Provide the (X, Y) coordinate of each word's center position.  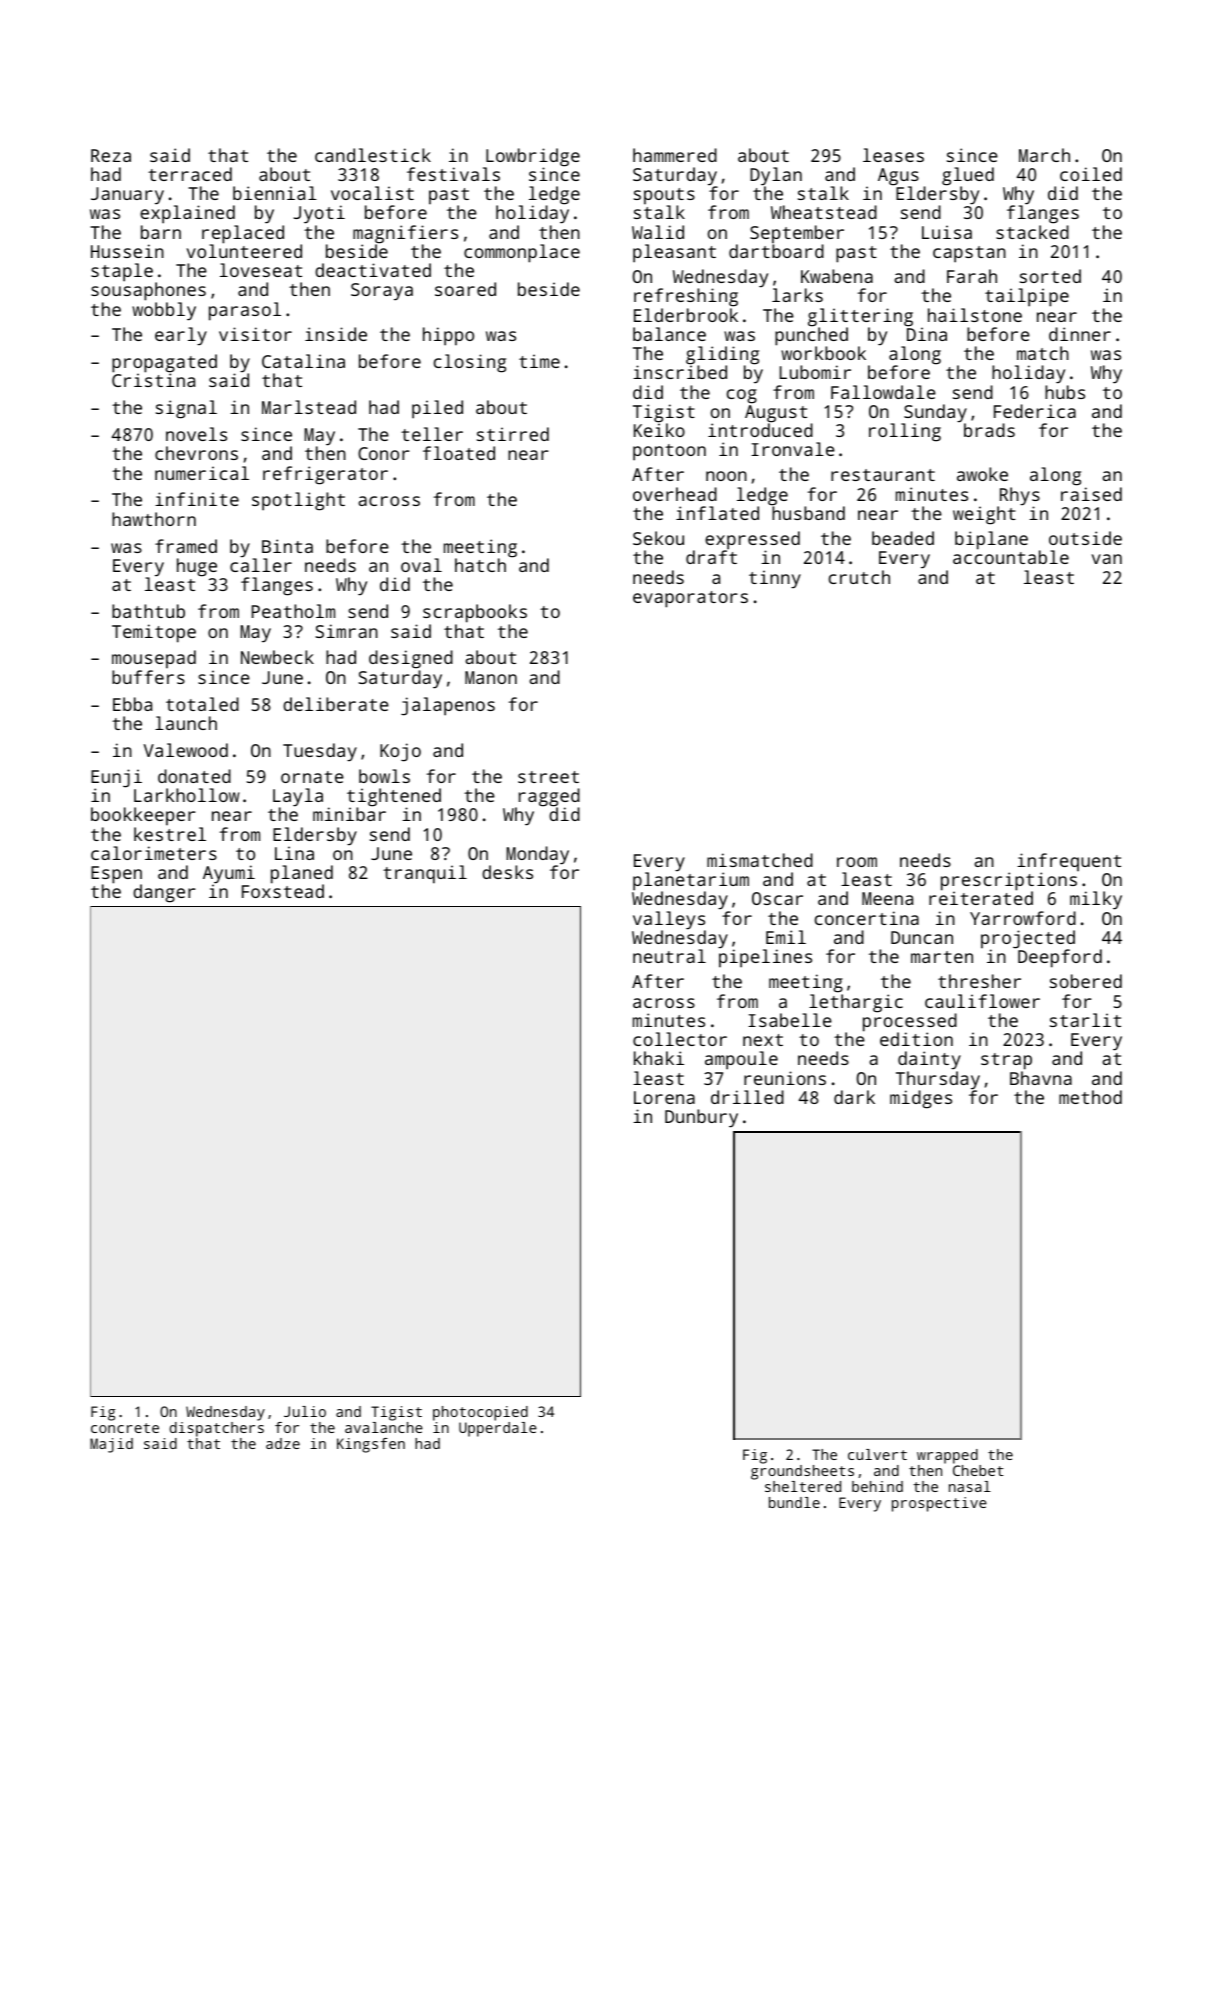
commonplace (522, 253)
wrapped (947, 1456)
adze (283, 1443)
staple (122, 272)
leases (893, 155)
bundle (794, 1502)
